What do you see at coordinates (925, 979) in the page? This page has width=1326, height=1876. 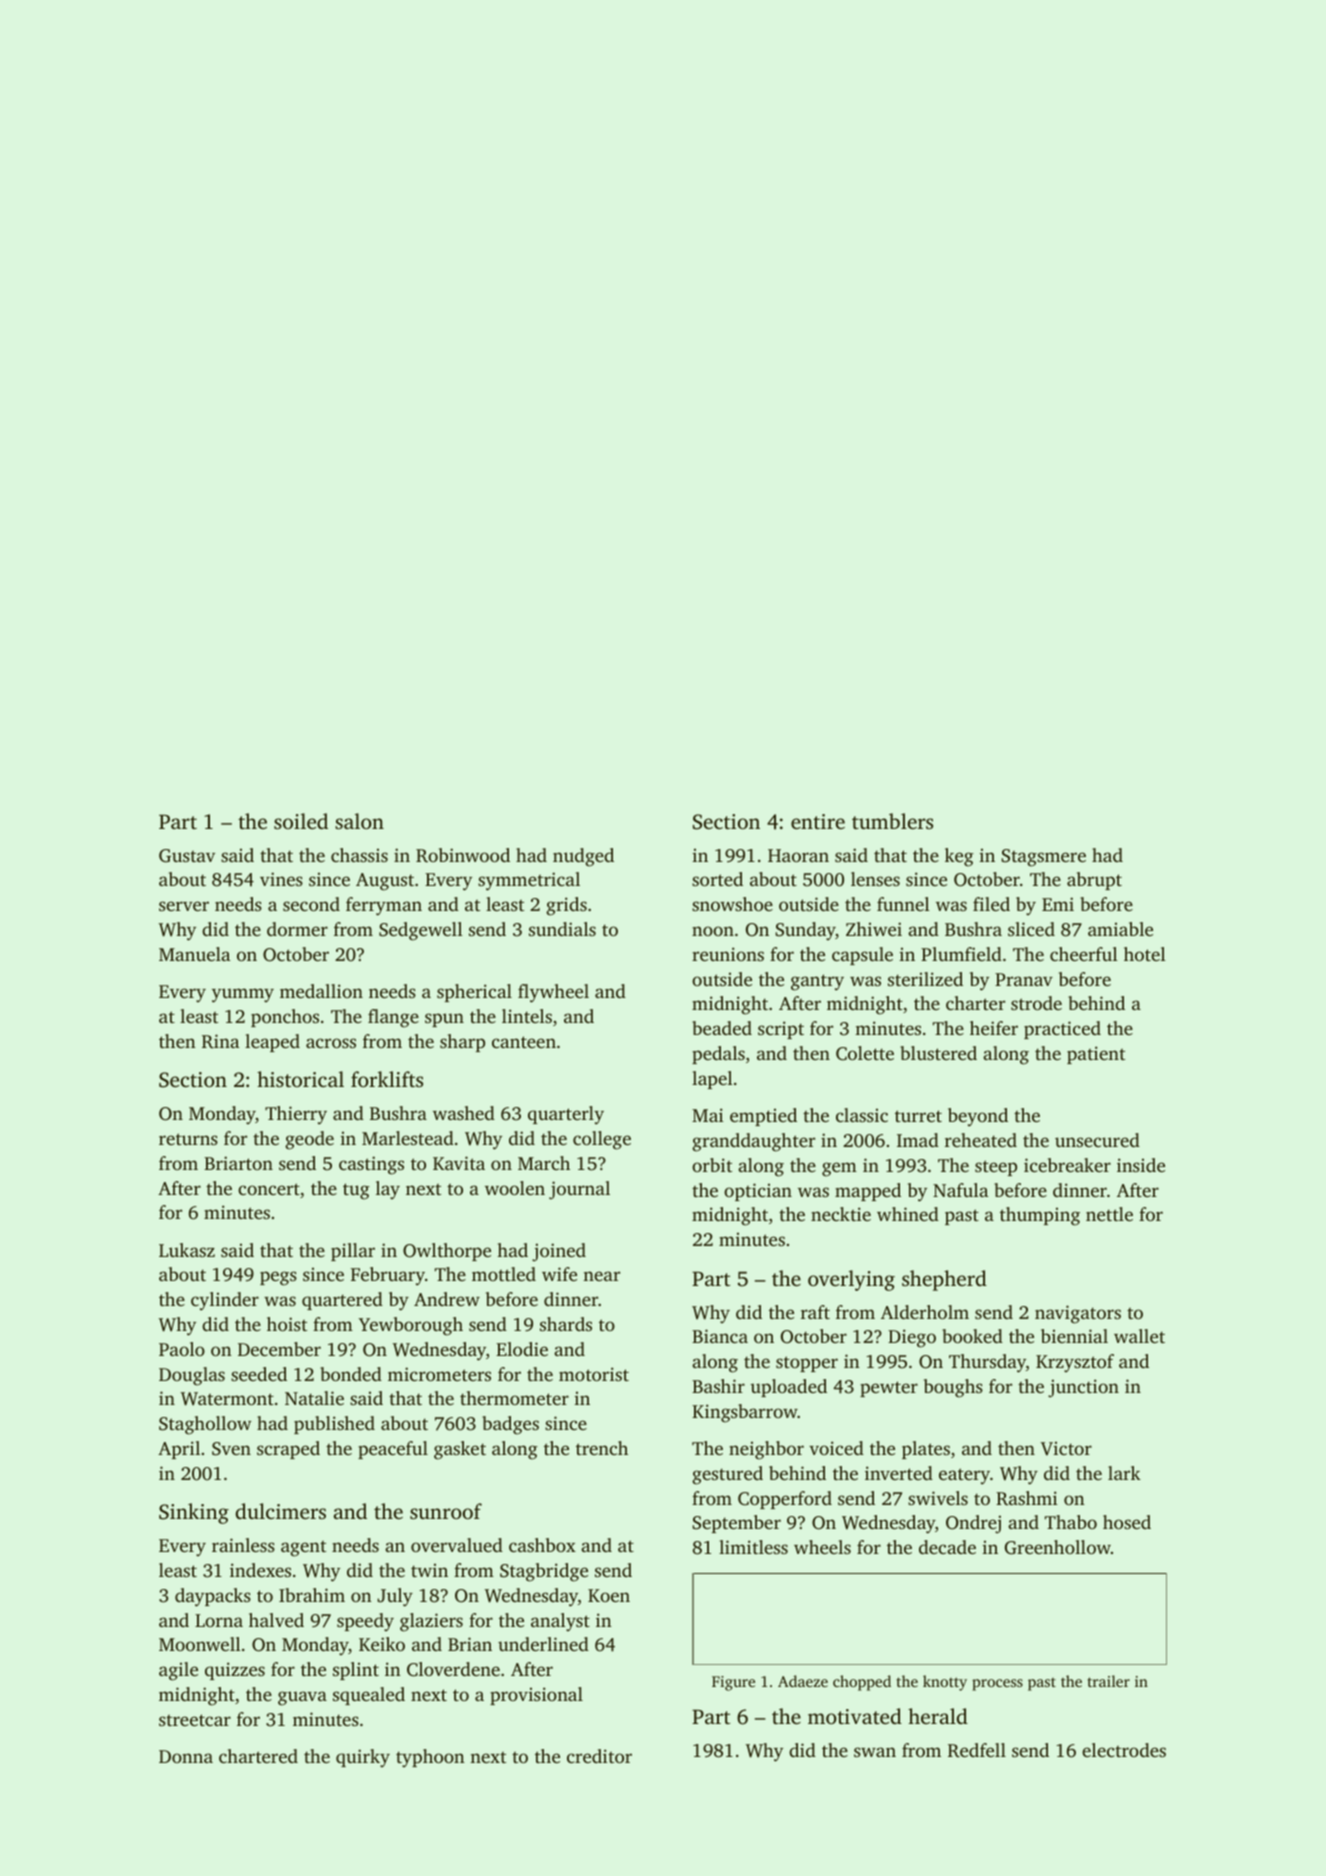 I see `sterilized` at bounding box center [925, 979].
